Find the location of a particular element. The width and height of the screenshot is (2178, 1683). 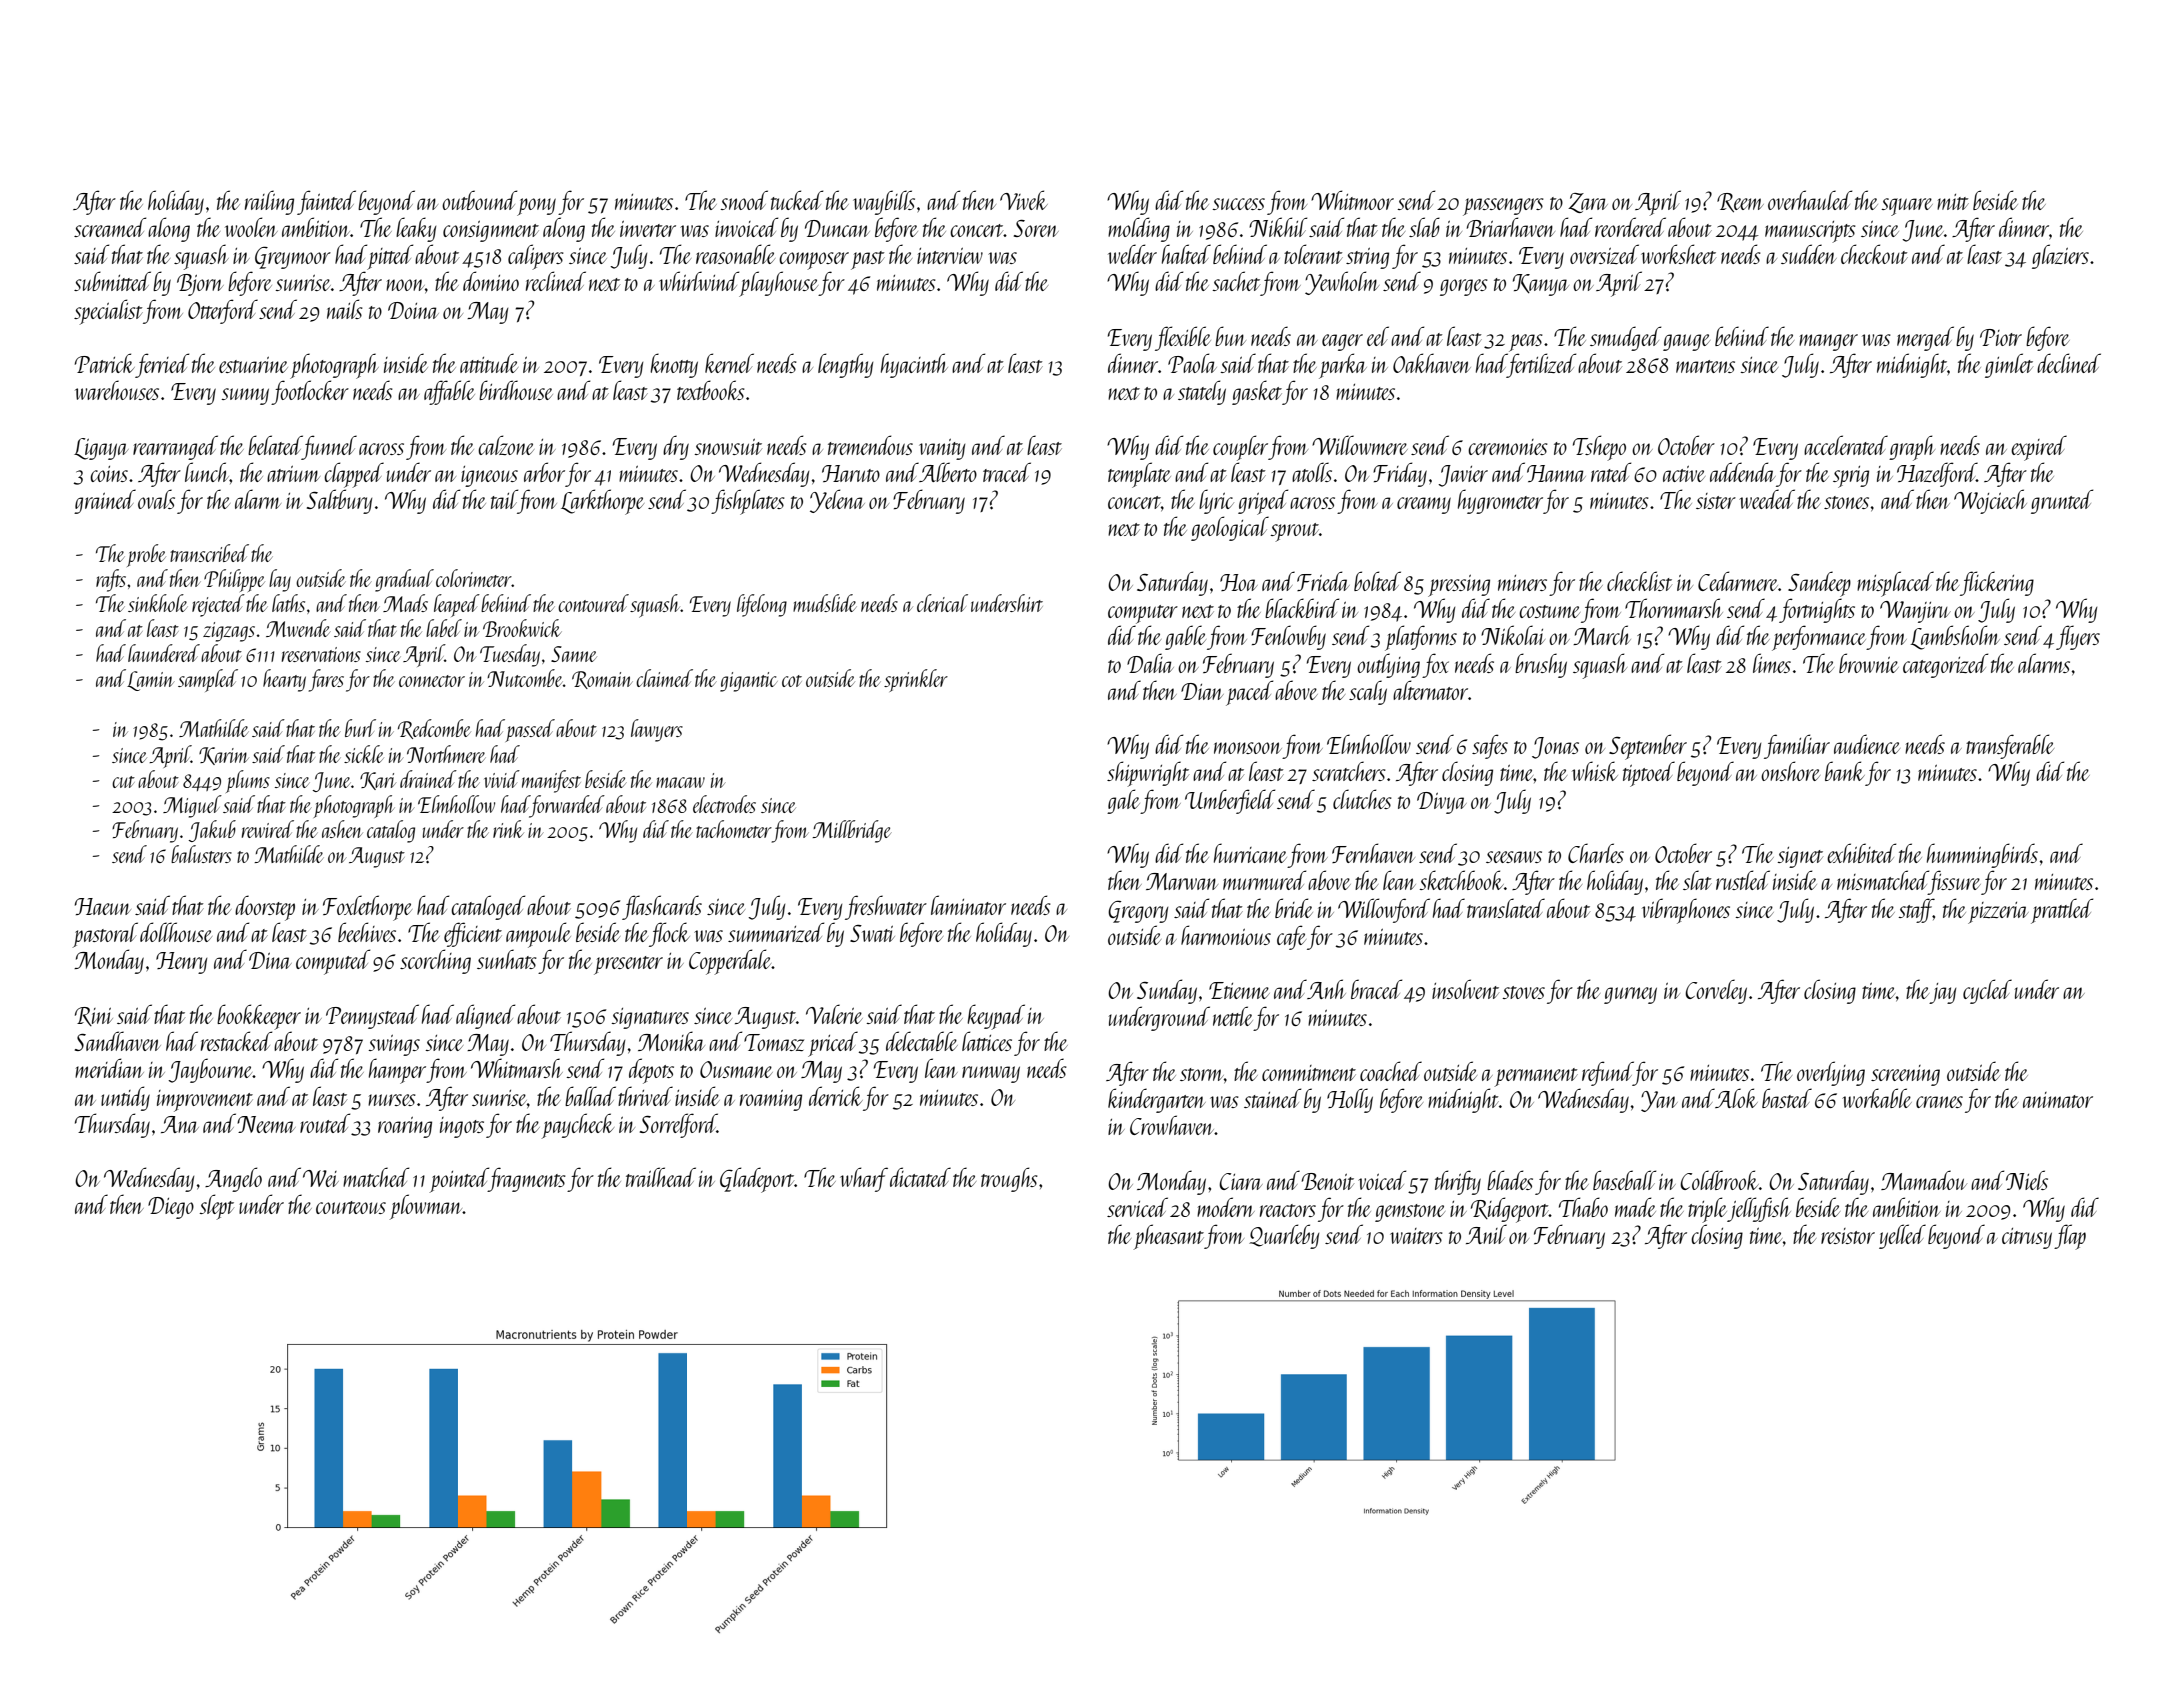

Vivek is located at coordinates (1024, 200).
